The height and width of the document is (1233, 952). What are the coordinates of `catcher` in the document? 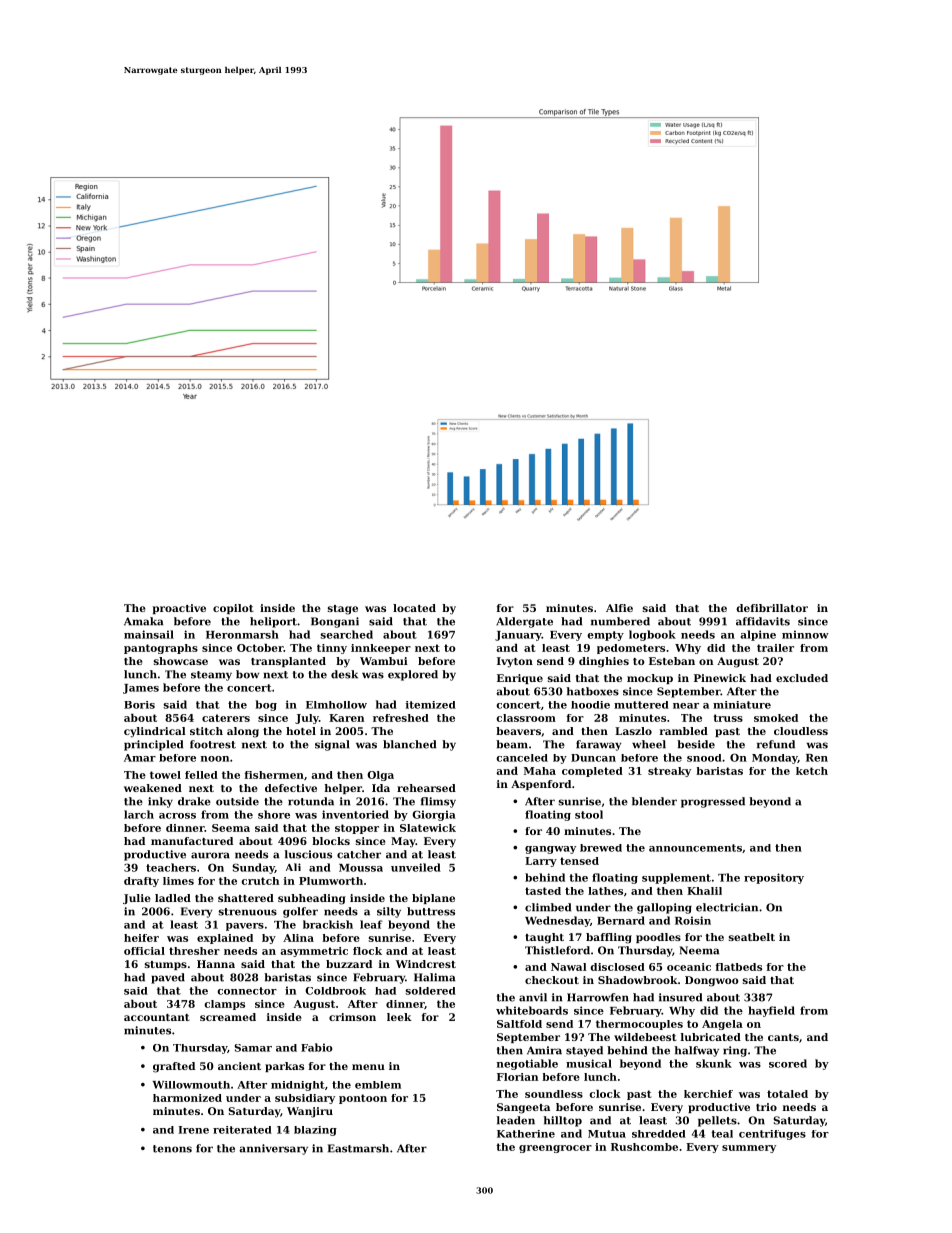 It's located at (359, 854).
